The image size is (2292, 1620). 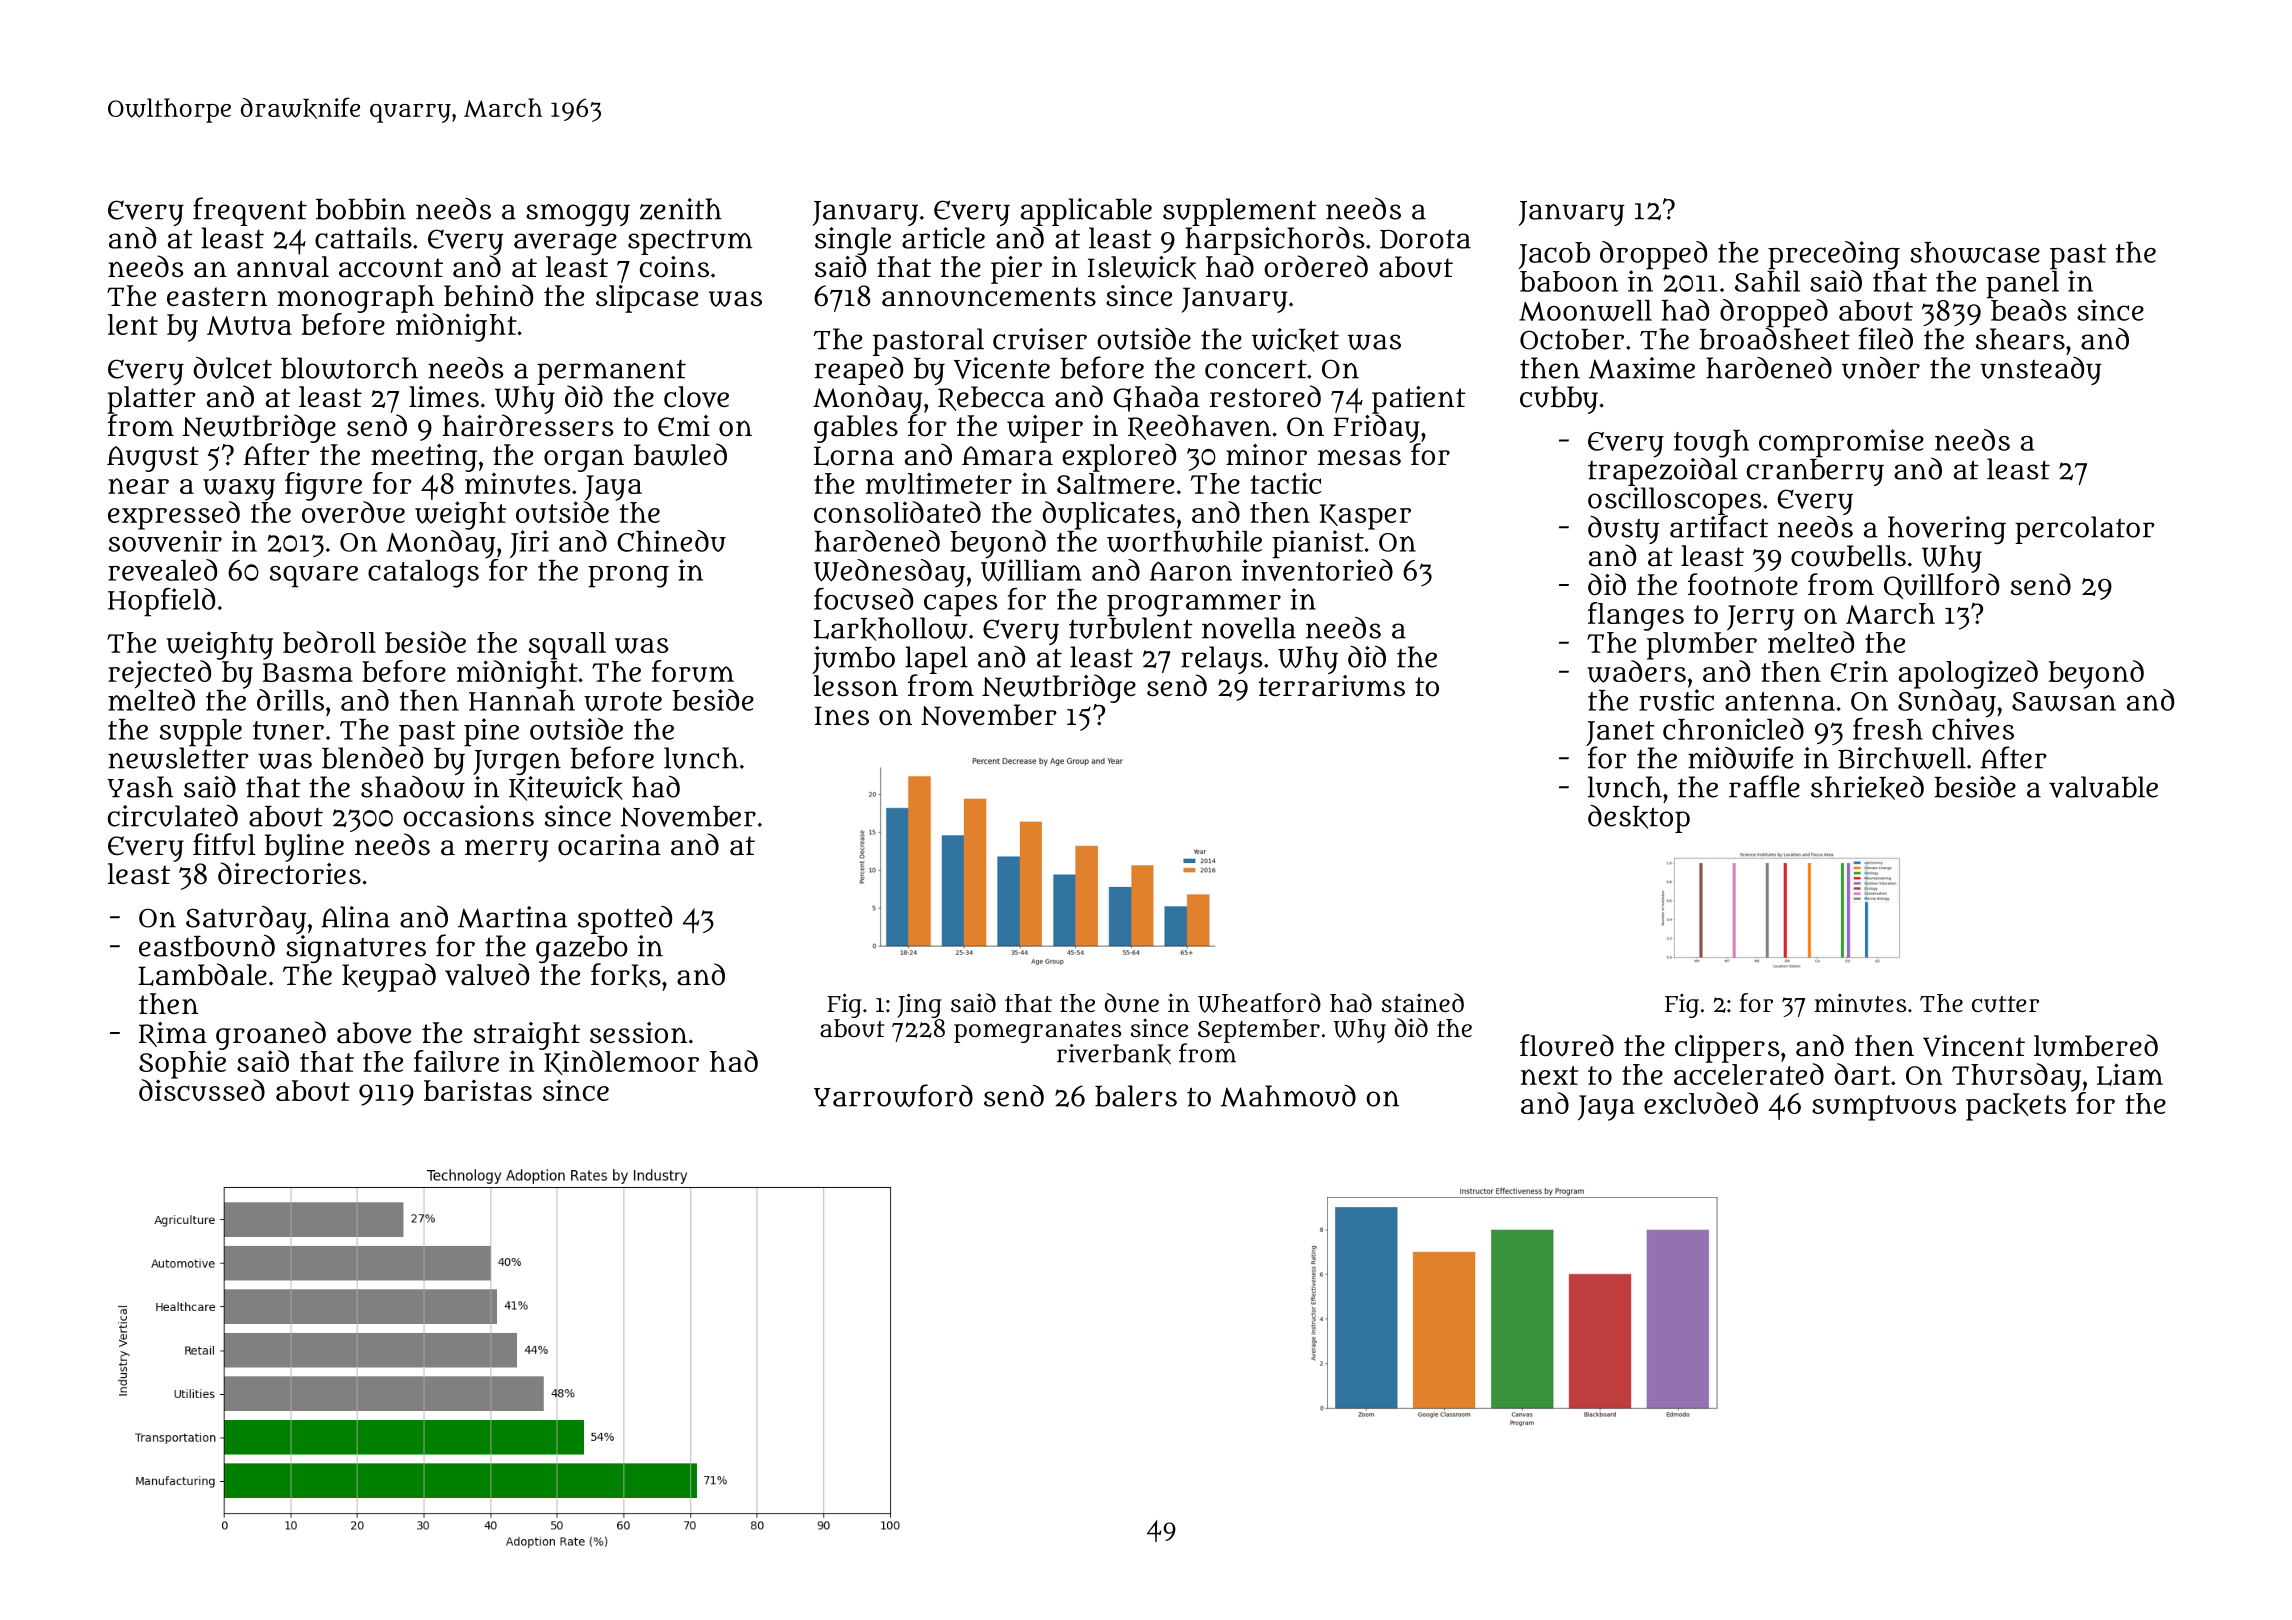 I want to click on relays, so click(x=1221, y=660).
